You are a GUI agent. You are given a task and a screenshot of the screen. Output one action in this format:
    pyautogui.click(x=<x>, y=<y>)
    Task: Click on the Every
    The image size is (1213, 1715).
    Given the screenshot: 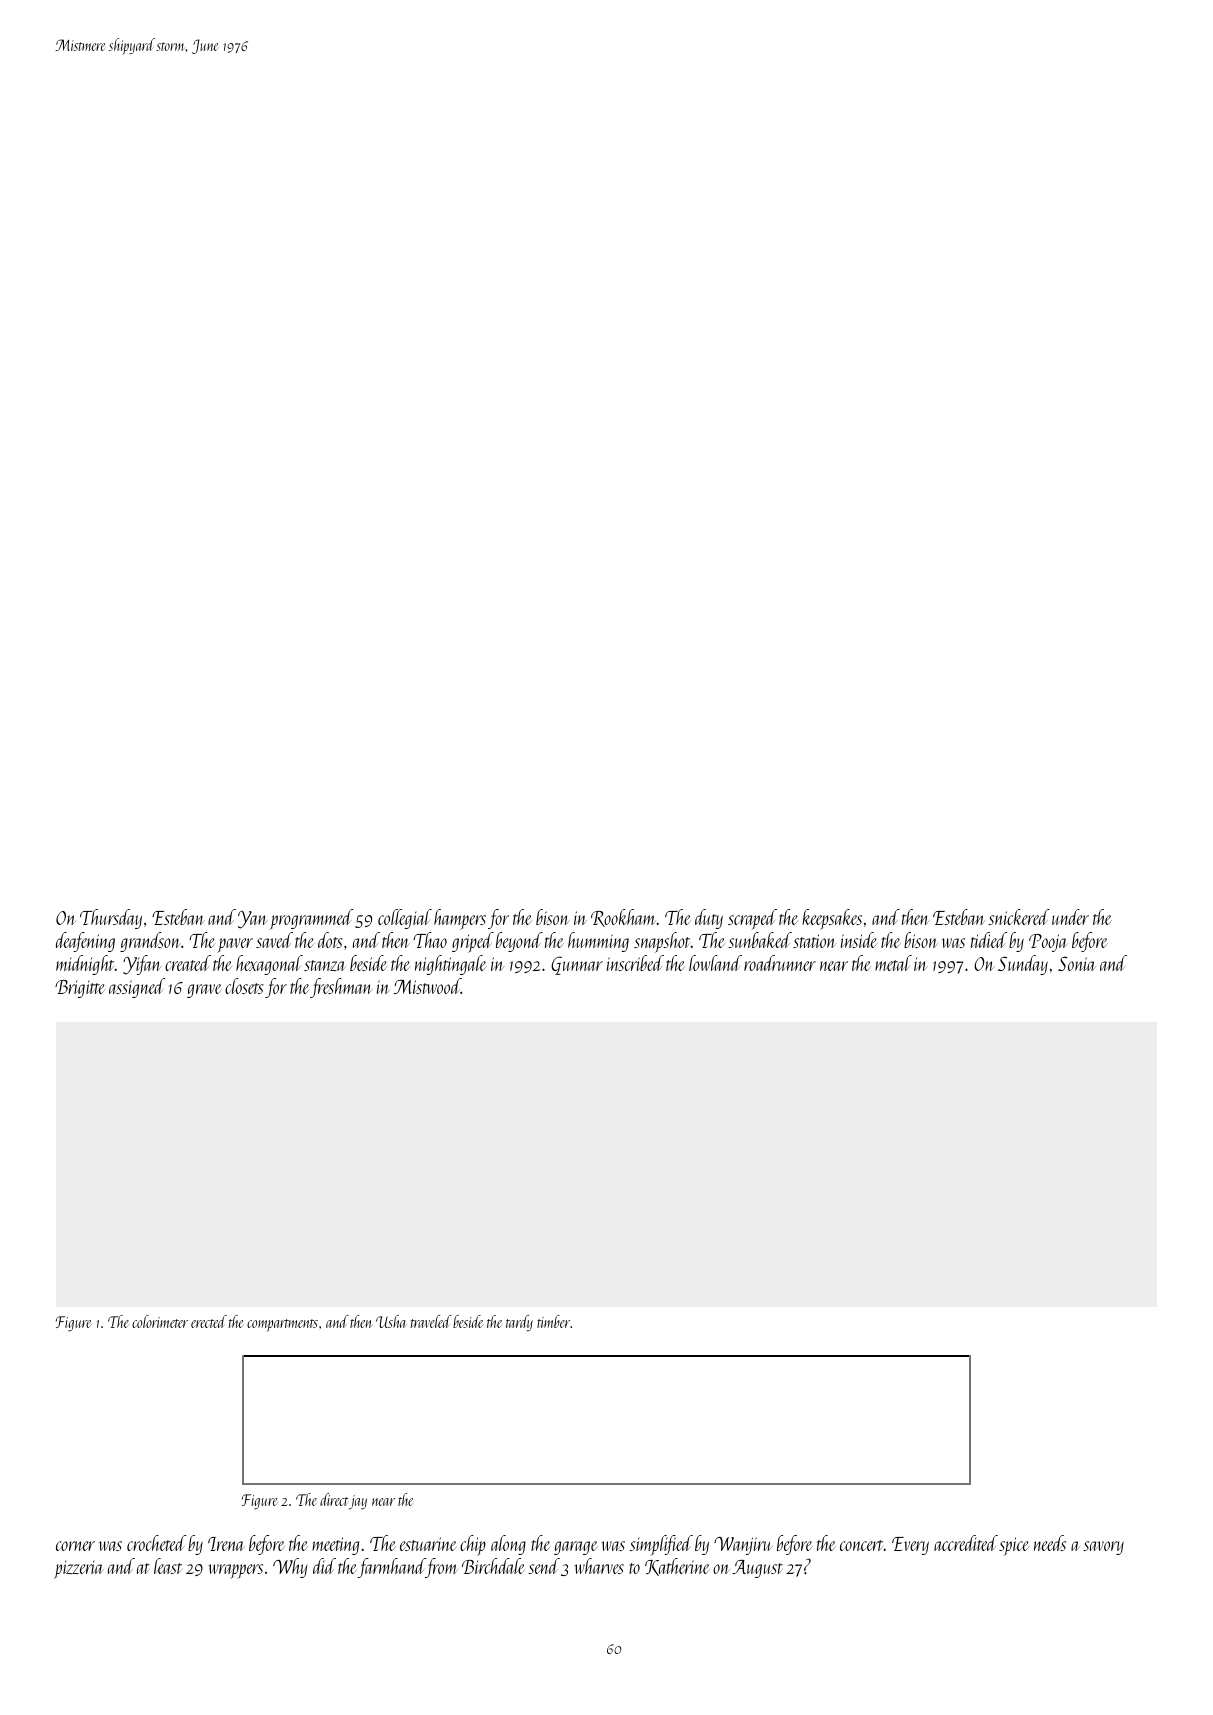 What is the action you would take?
    pyautogui.click(x=910, y=1546)
